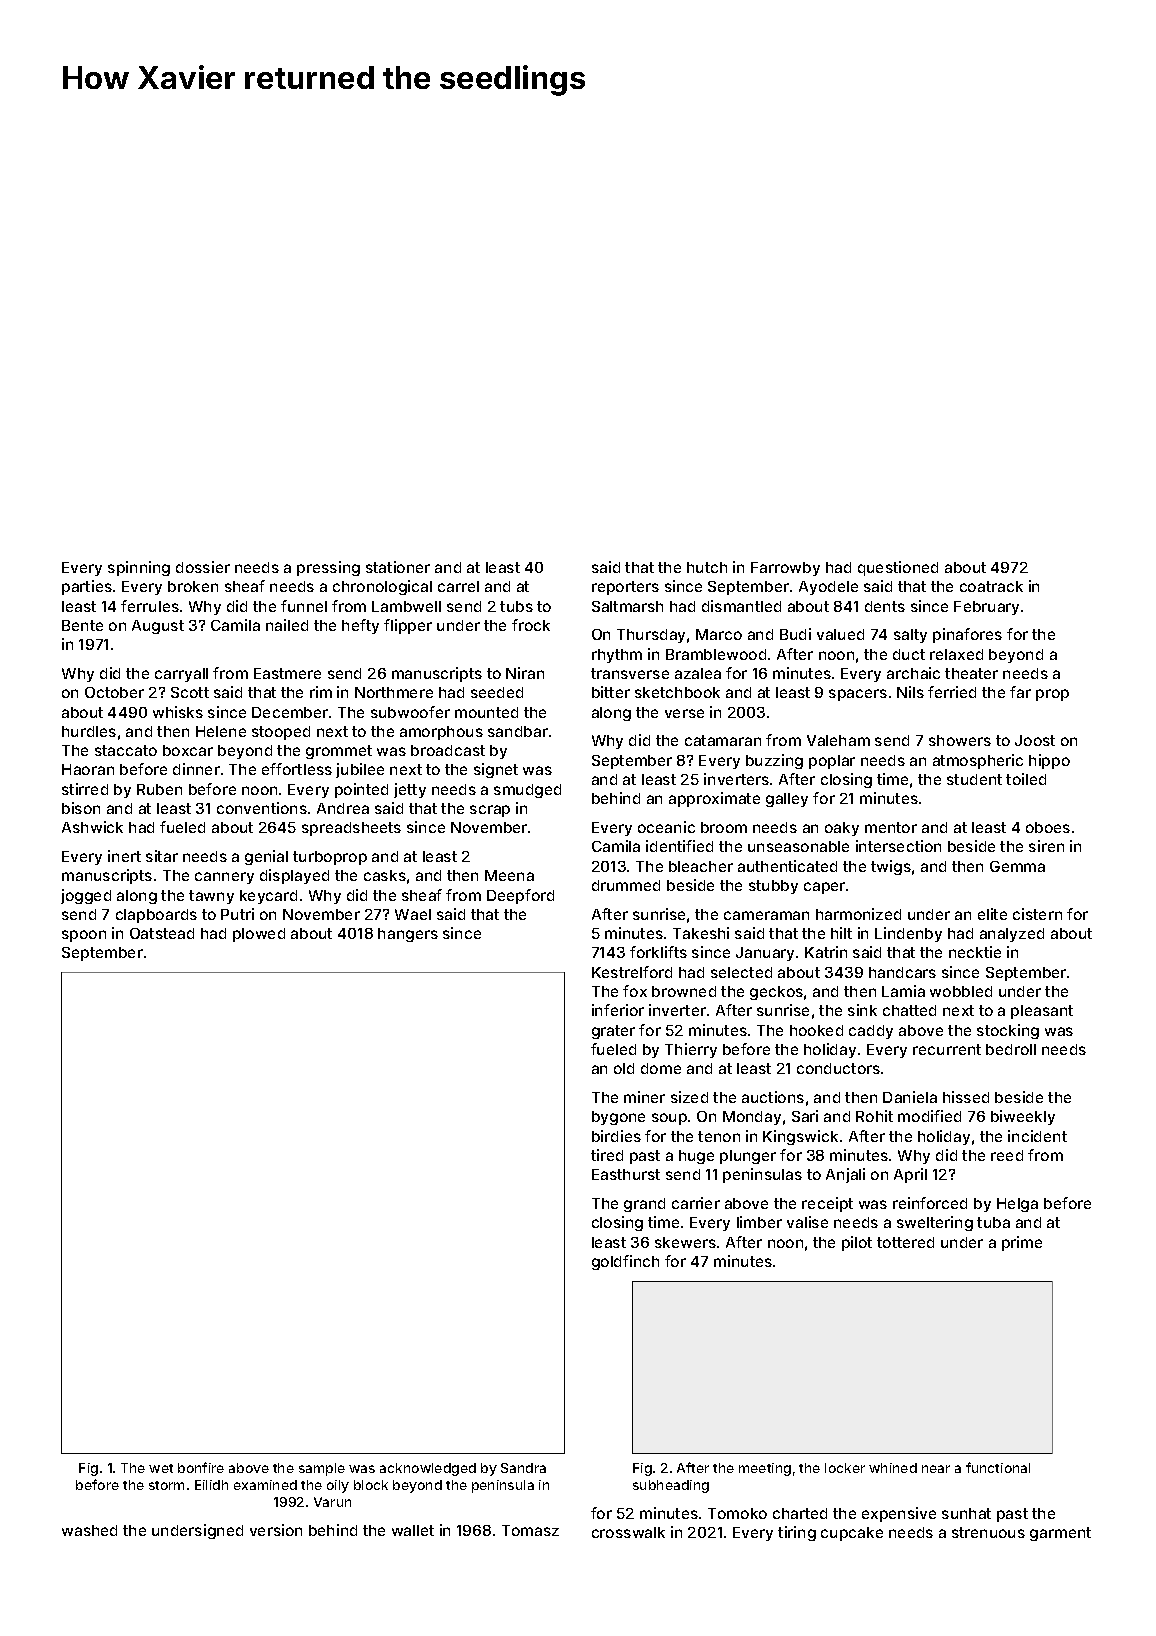 This document has width=1156, height=1636. What do you see at coordinates (840, 634) in the document?
I see `valued` at bounding box center [840, 634].
